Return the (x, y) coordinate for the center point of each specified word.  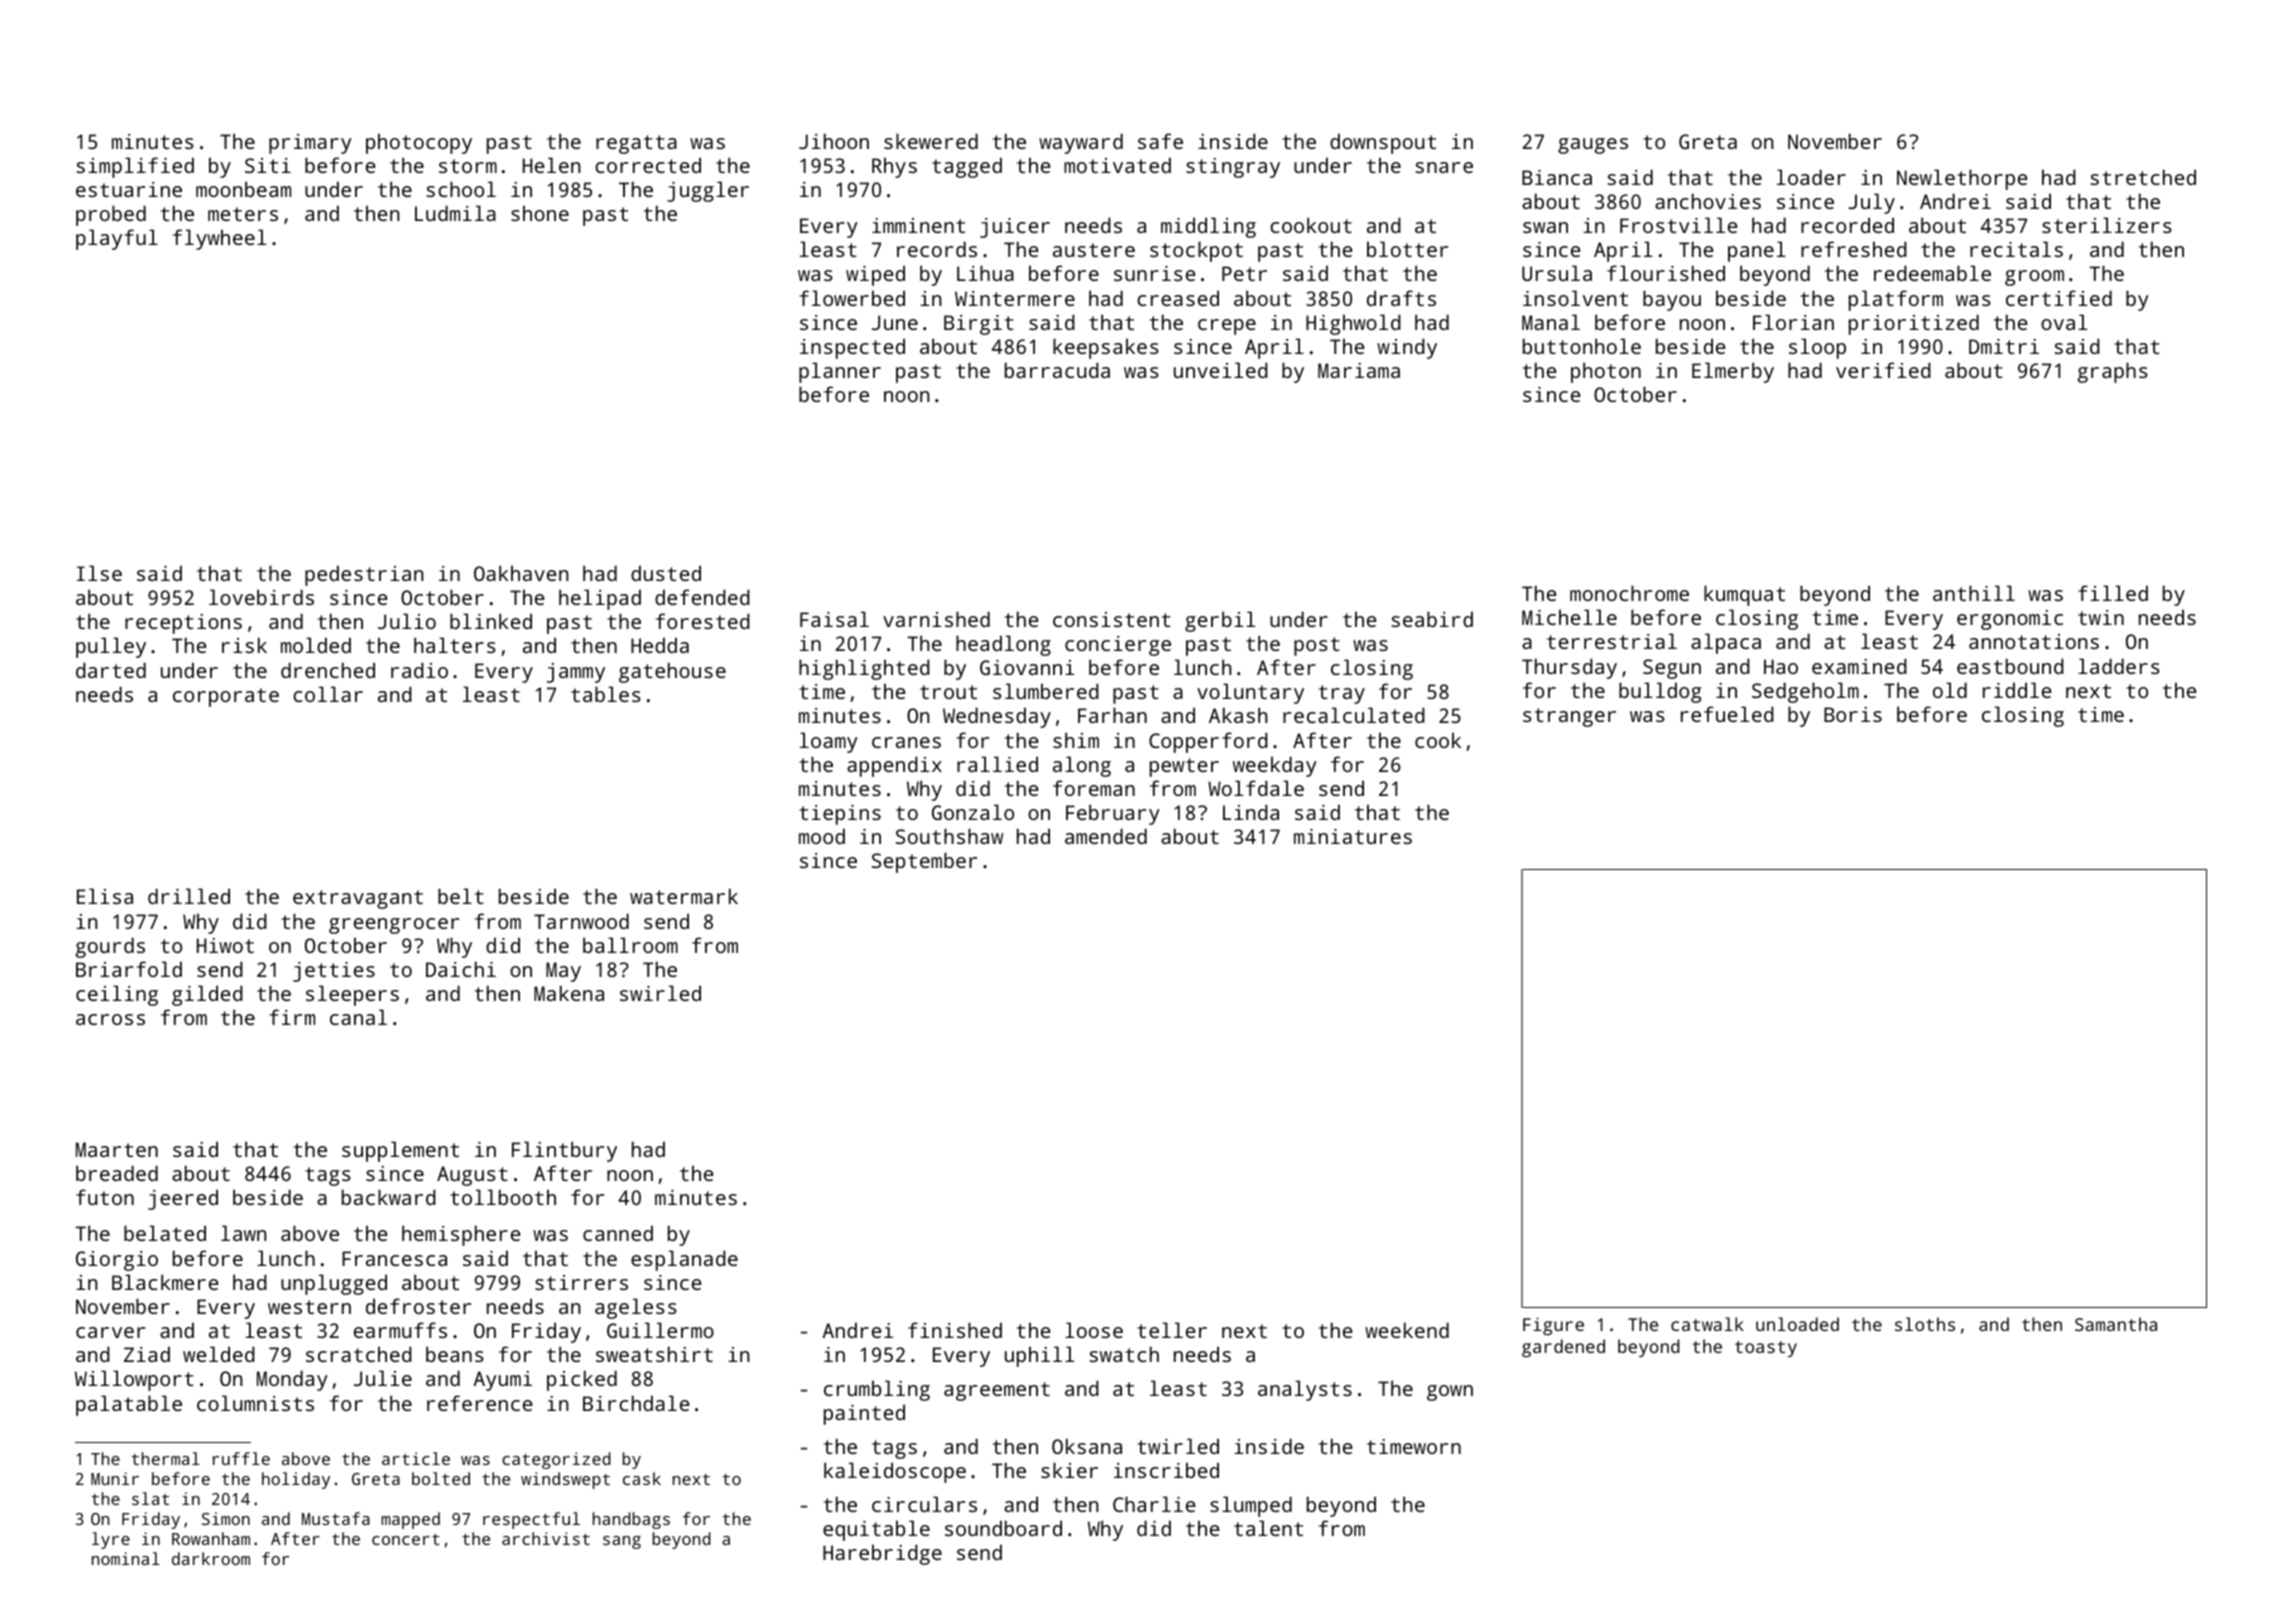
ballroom (630, 945)
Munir (115, 1478)
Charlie (1154, 1504)
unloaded (1797, 1324)
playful (117, 239)
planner (840, 372)
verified (1883, 370)
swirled (660, 993)
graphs (2113, 372)
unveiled (1221, 370)
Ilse (99, 573)
